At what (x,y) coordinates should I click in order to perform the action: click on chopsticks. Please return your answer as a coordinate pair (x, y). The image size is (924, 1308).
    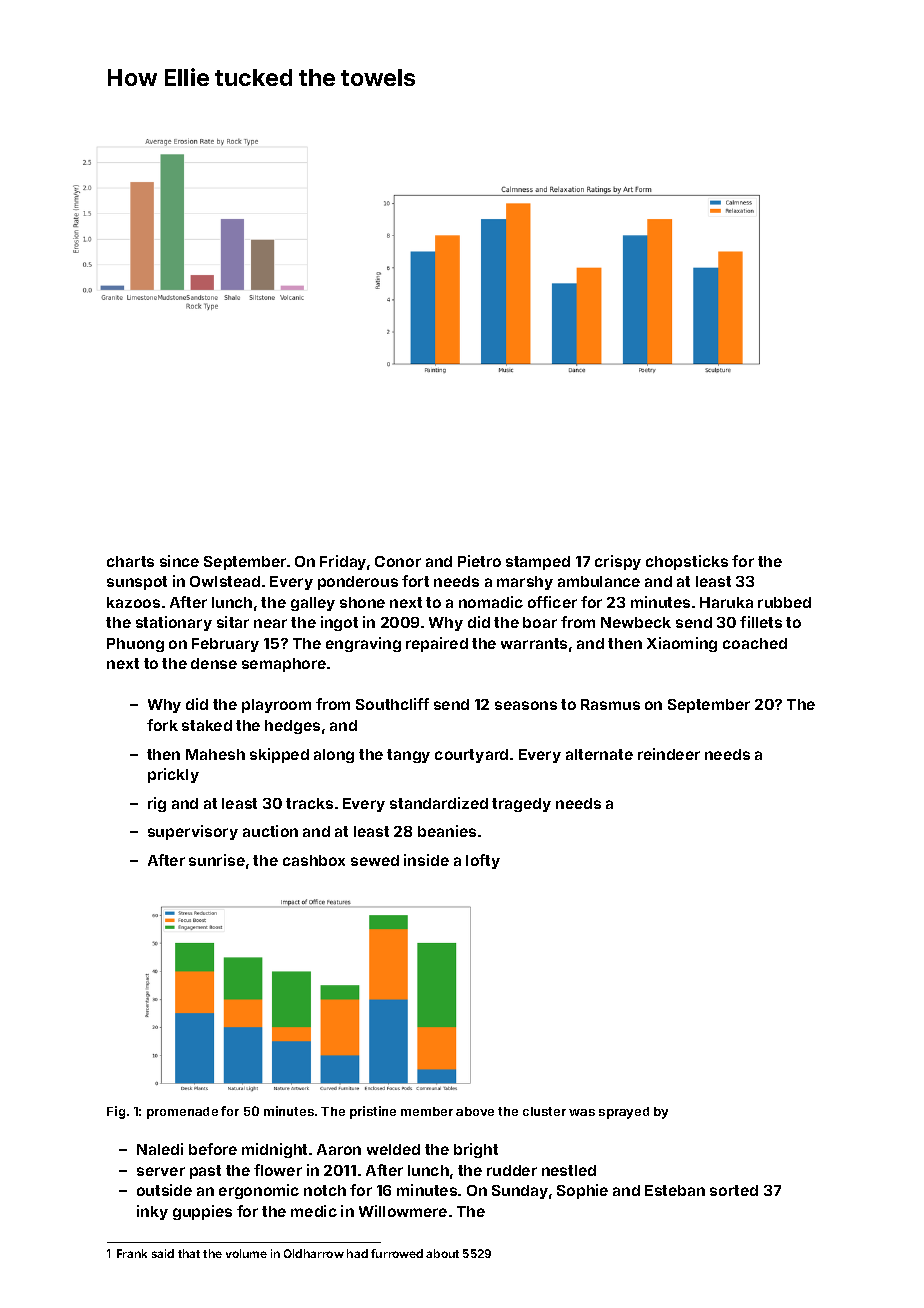
    Looking at the image, I should click on (687, 562).
